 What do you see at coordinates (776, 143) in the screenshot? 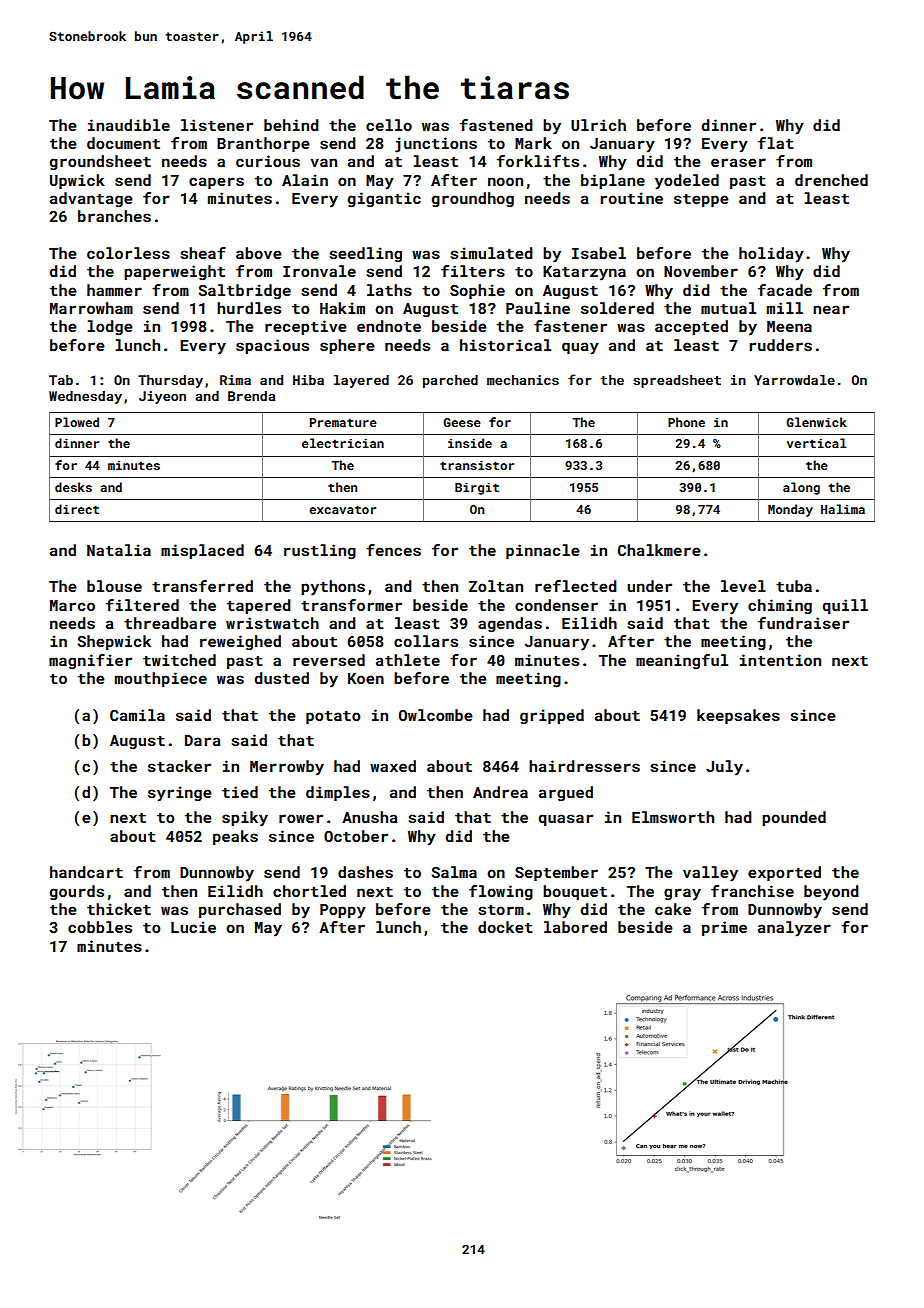
I see `flat` at bounding box center [776, 143].
